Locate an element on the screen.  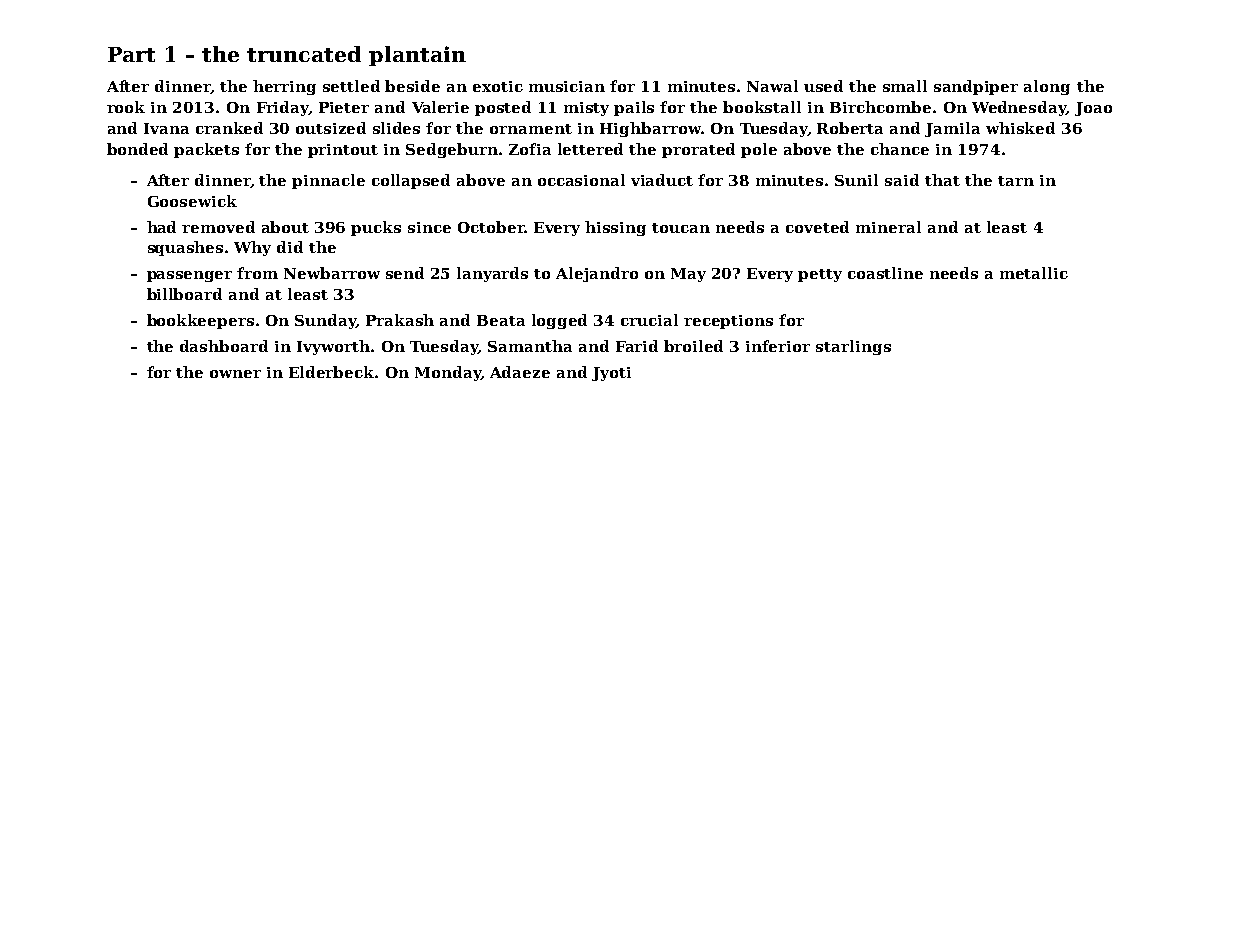
bonded is located at coordinates (137, 149).
